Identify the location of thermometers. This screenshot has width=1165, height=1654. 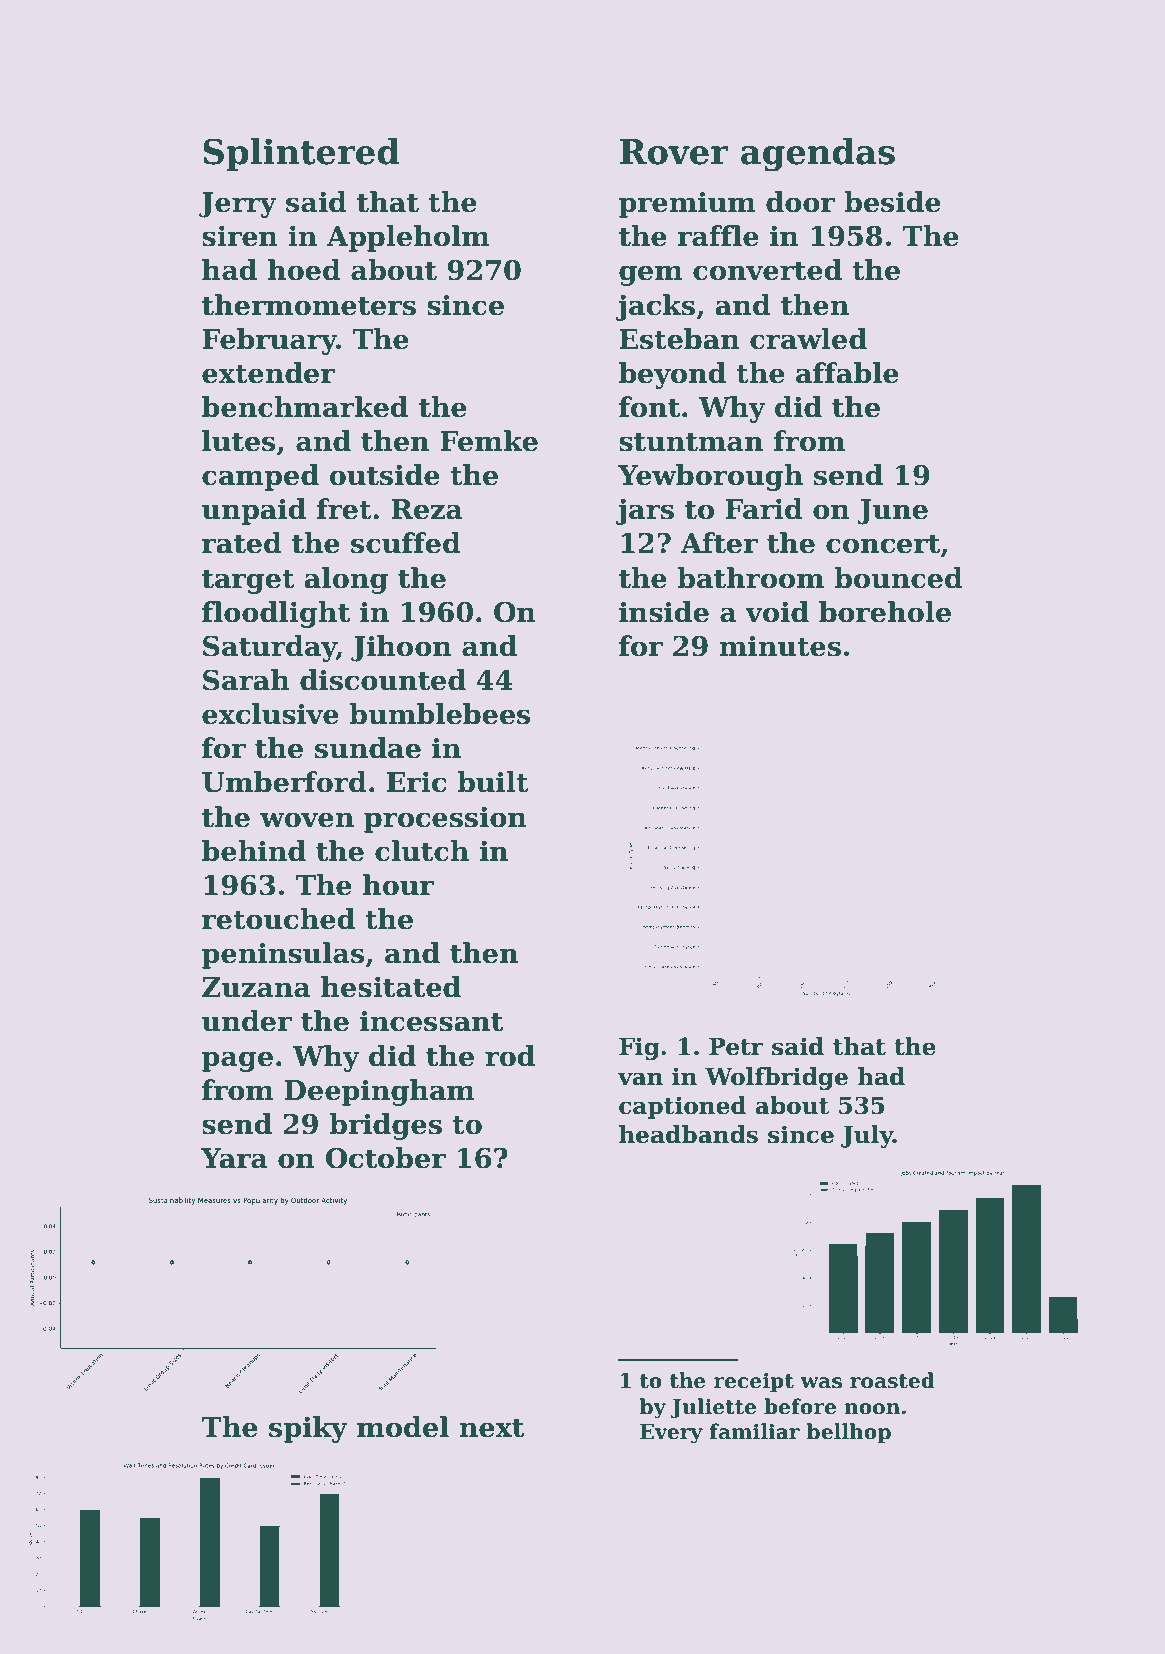
(309, 305).
